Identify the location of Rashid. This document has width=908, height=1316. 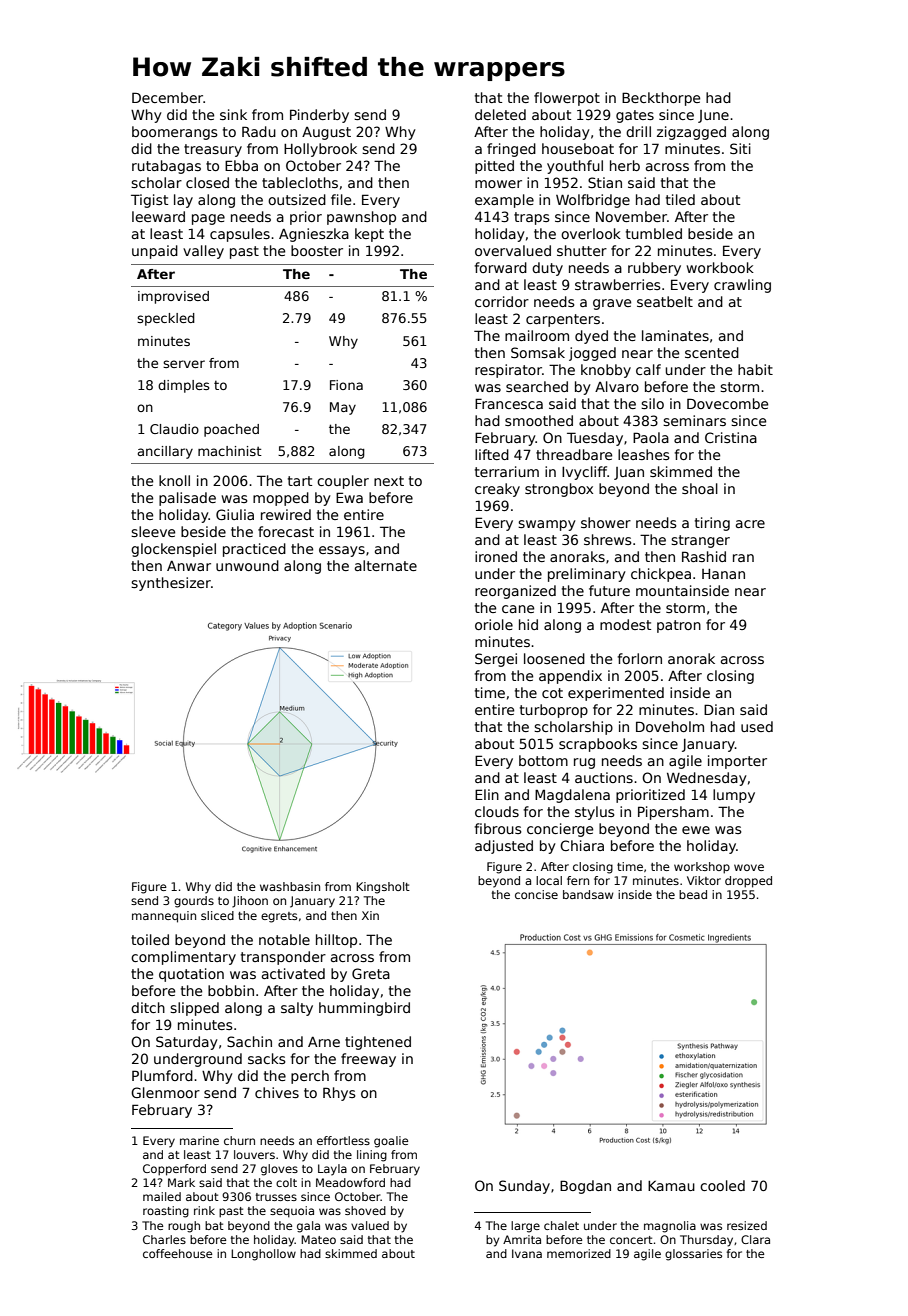
(704, 556).
